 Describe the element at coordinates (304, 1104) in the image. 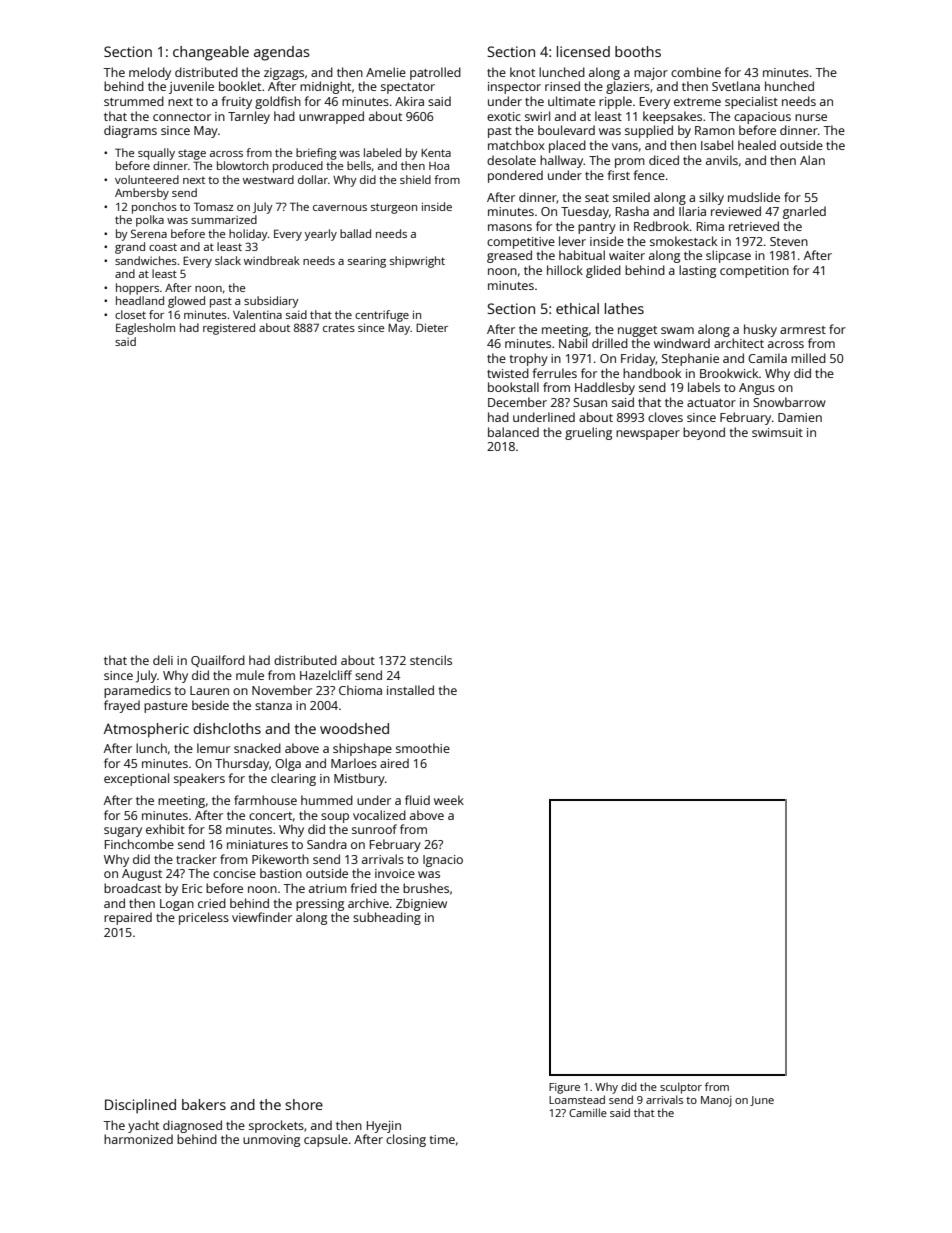

I see `shore` at that location.
